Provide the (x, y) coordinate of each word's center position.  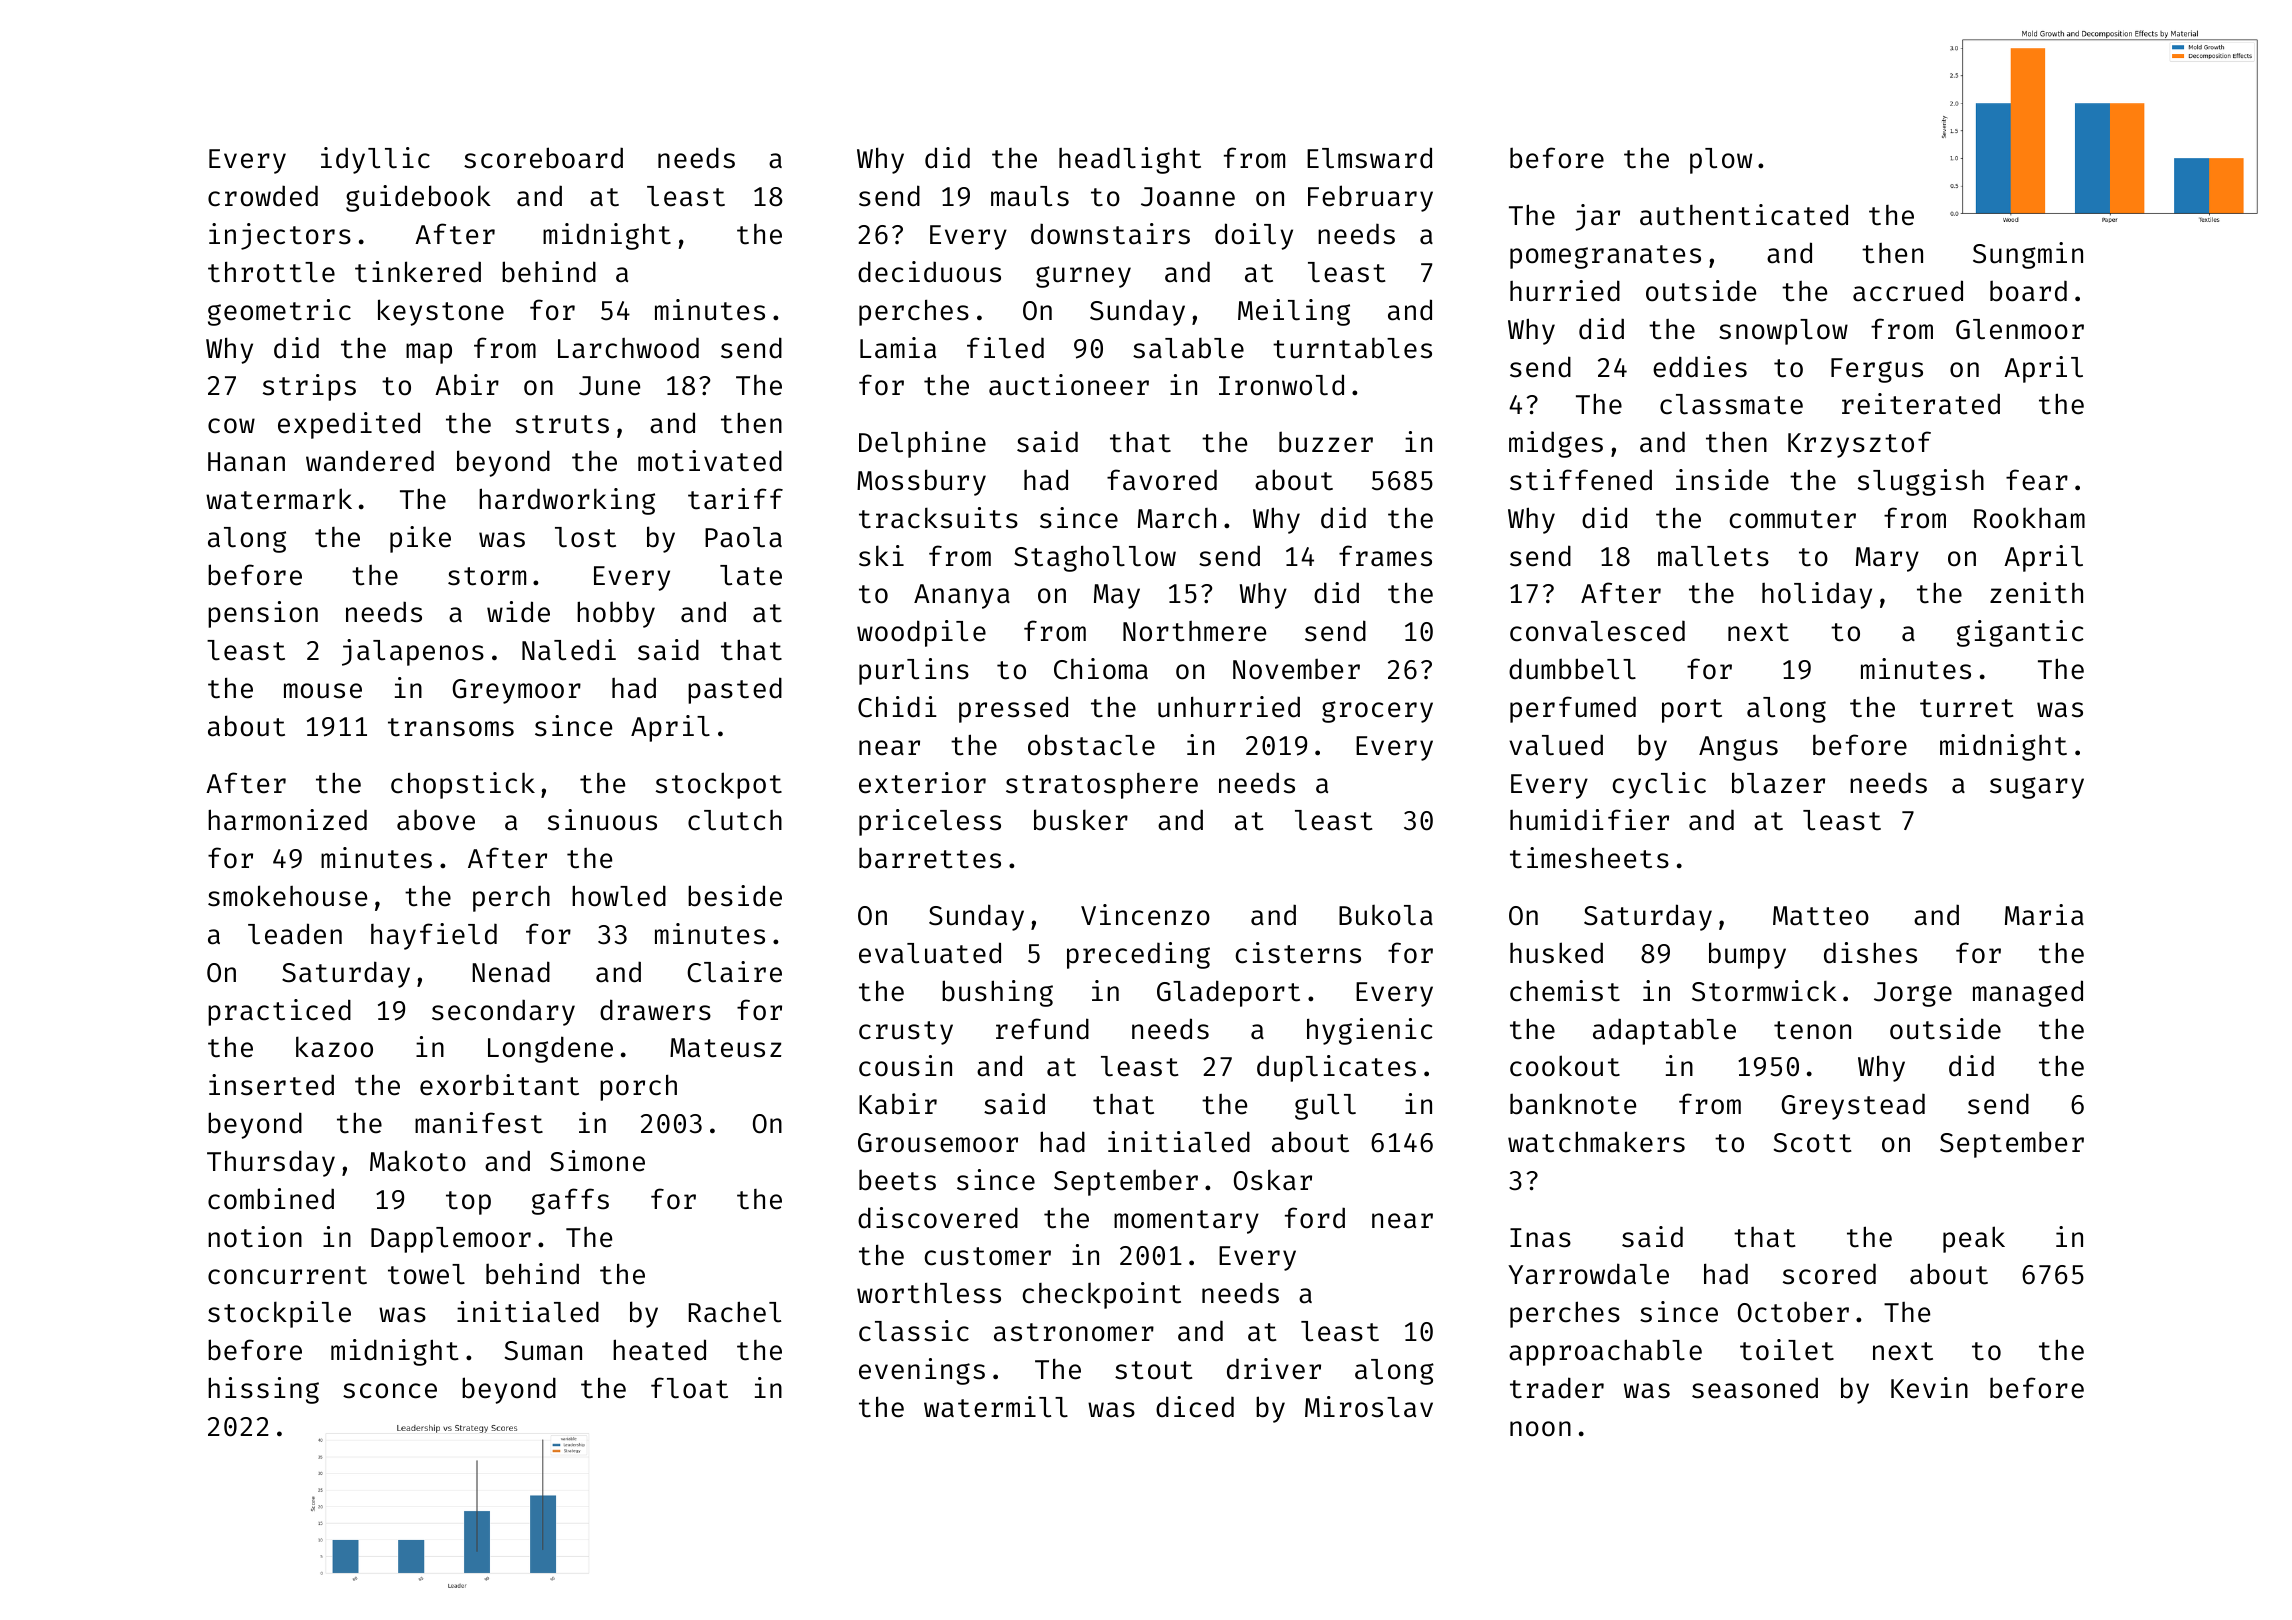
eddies (1700, 367)
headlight (1130, 160)
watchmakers (1596, 1142)
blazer (1778, 783)
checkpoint (1102, 1295)
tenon (1812, 1030)
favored (1162, 480)
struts (562, 424)
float (689, 1388)
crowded (263, 196)
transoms (451, 727)
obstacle (1091, 745)
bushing (997, 993)
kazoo (334, 1047)
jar (1597, 217)
